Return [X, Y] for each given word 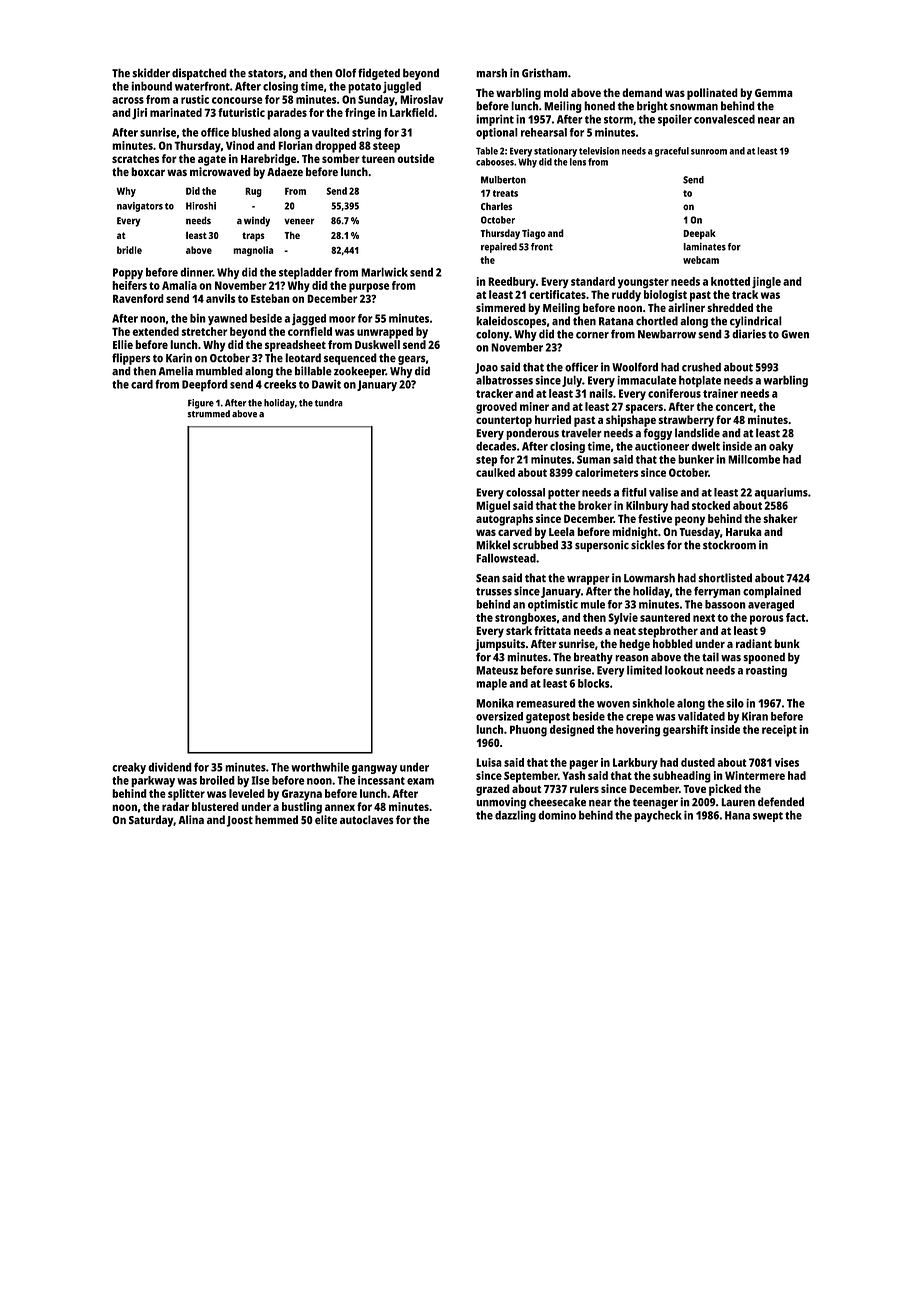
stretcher [204, 331]
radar [175, 806]
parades [287, 114]
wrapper [588, 580]
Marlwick [384, 272]
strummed [208, 414]
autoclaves [367, 819]
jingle [766, 283]
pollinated [712, 94]
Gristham [545, 73]
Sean [488, 578]
